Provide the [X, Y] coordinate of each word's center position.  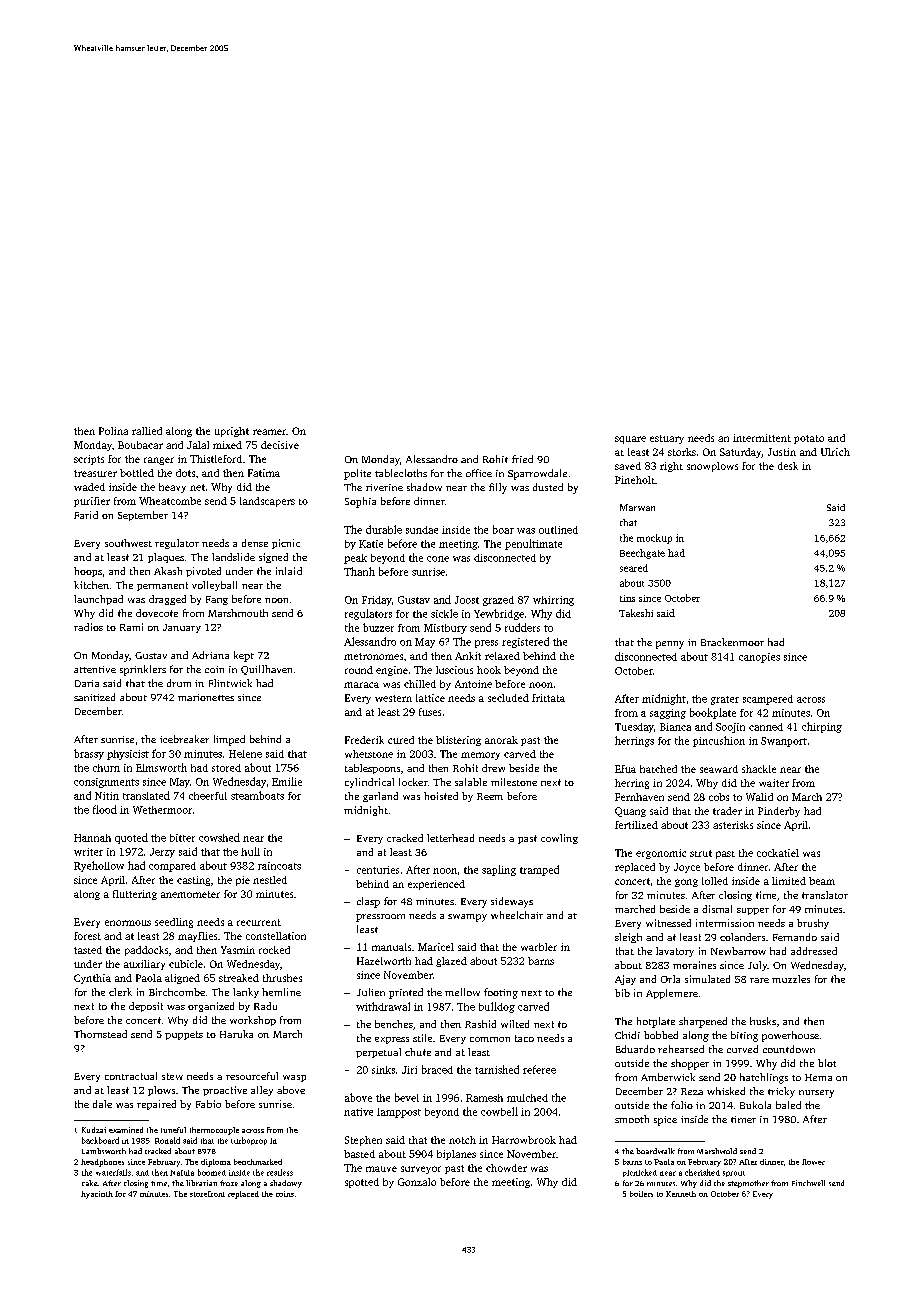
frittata [548, 698]
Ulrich [835, 452]
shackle [759, 769]
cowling [559, 839]
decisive [280, 445]
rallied [147, 431]
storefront [207, 1194]
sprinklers [143, 670]
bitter [182, 838]
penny [670, 645]
